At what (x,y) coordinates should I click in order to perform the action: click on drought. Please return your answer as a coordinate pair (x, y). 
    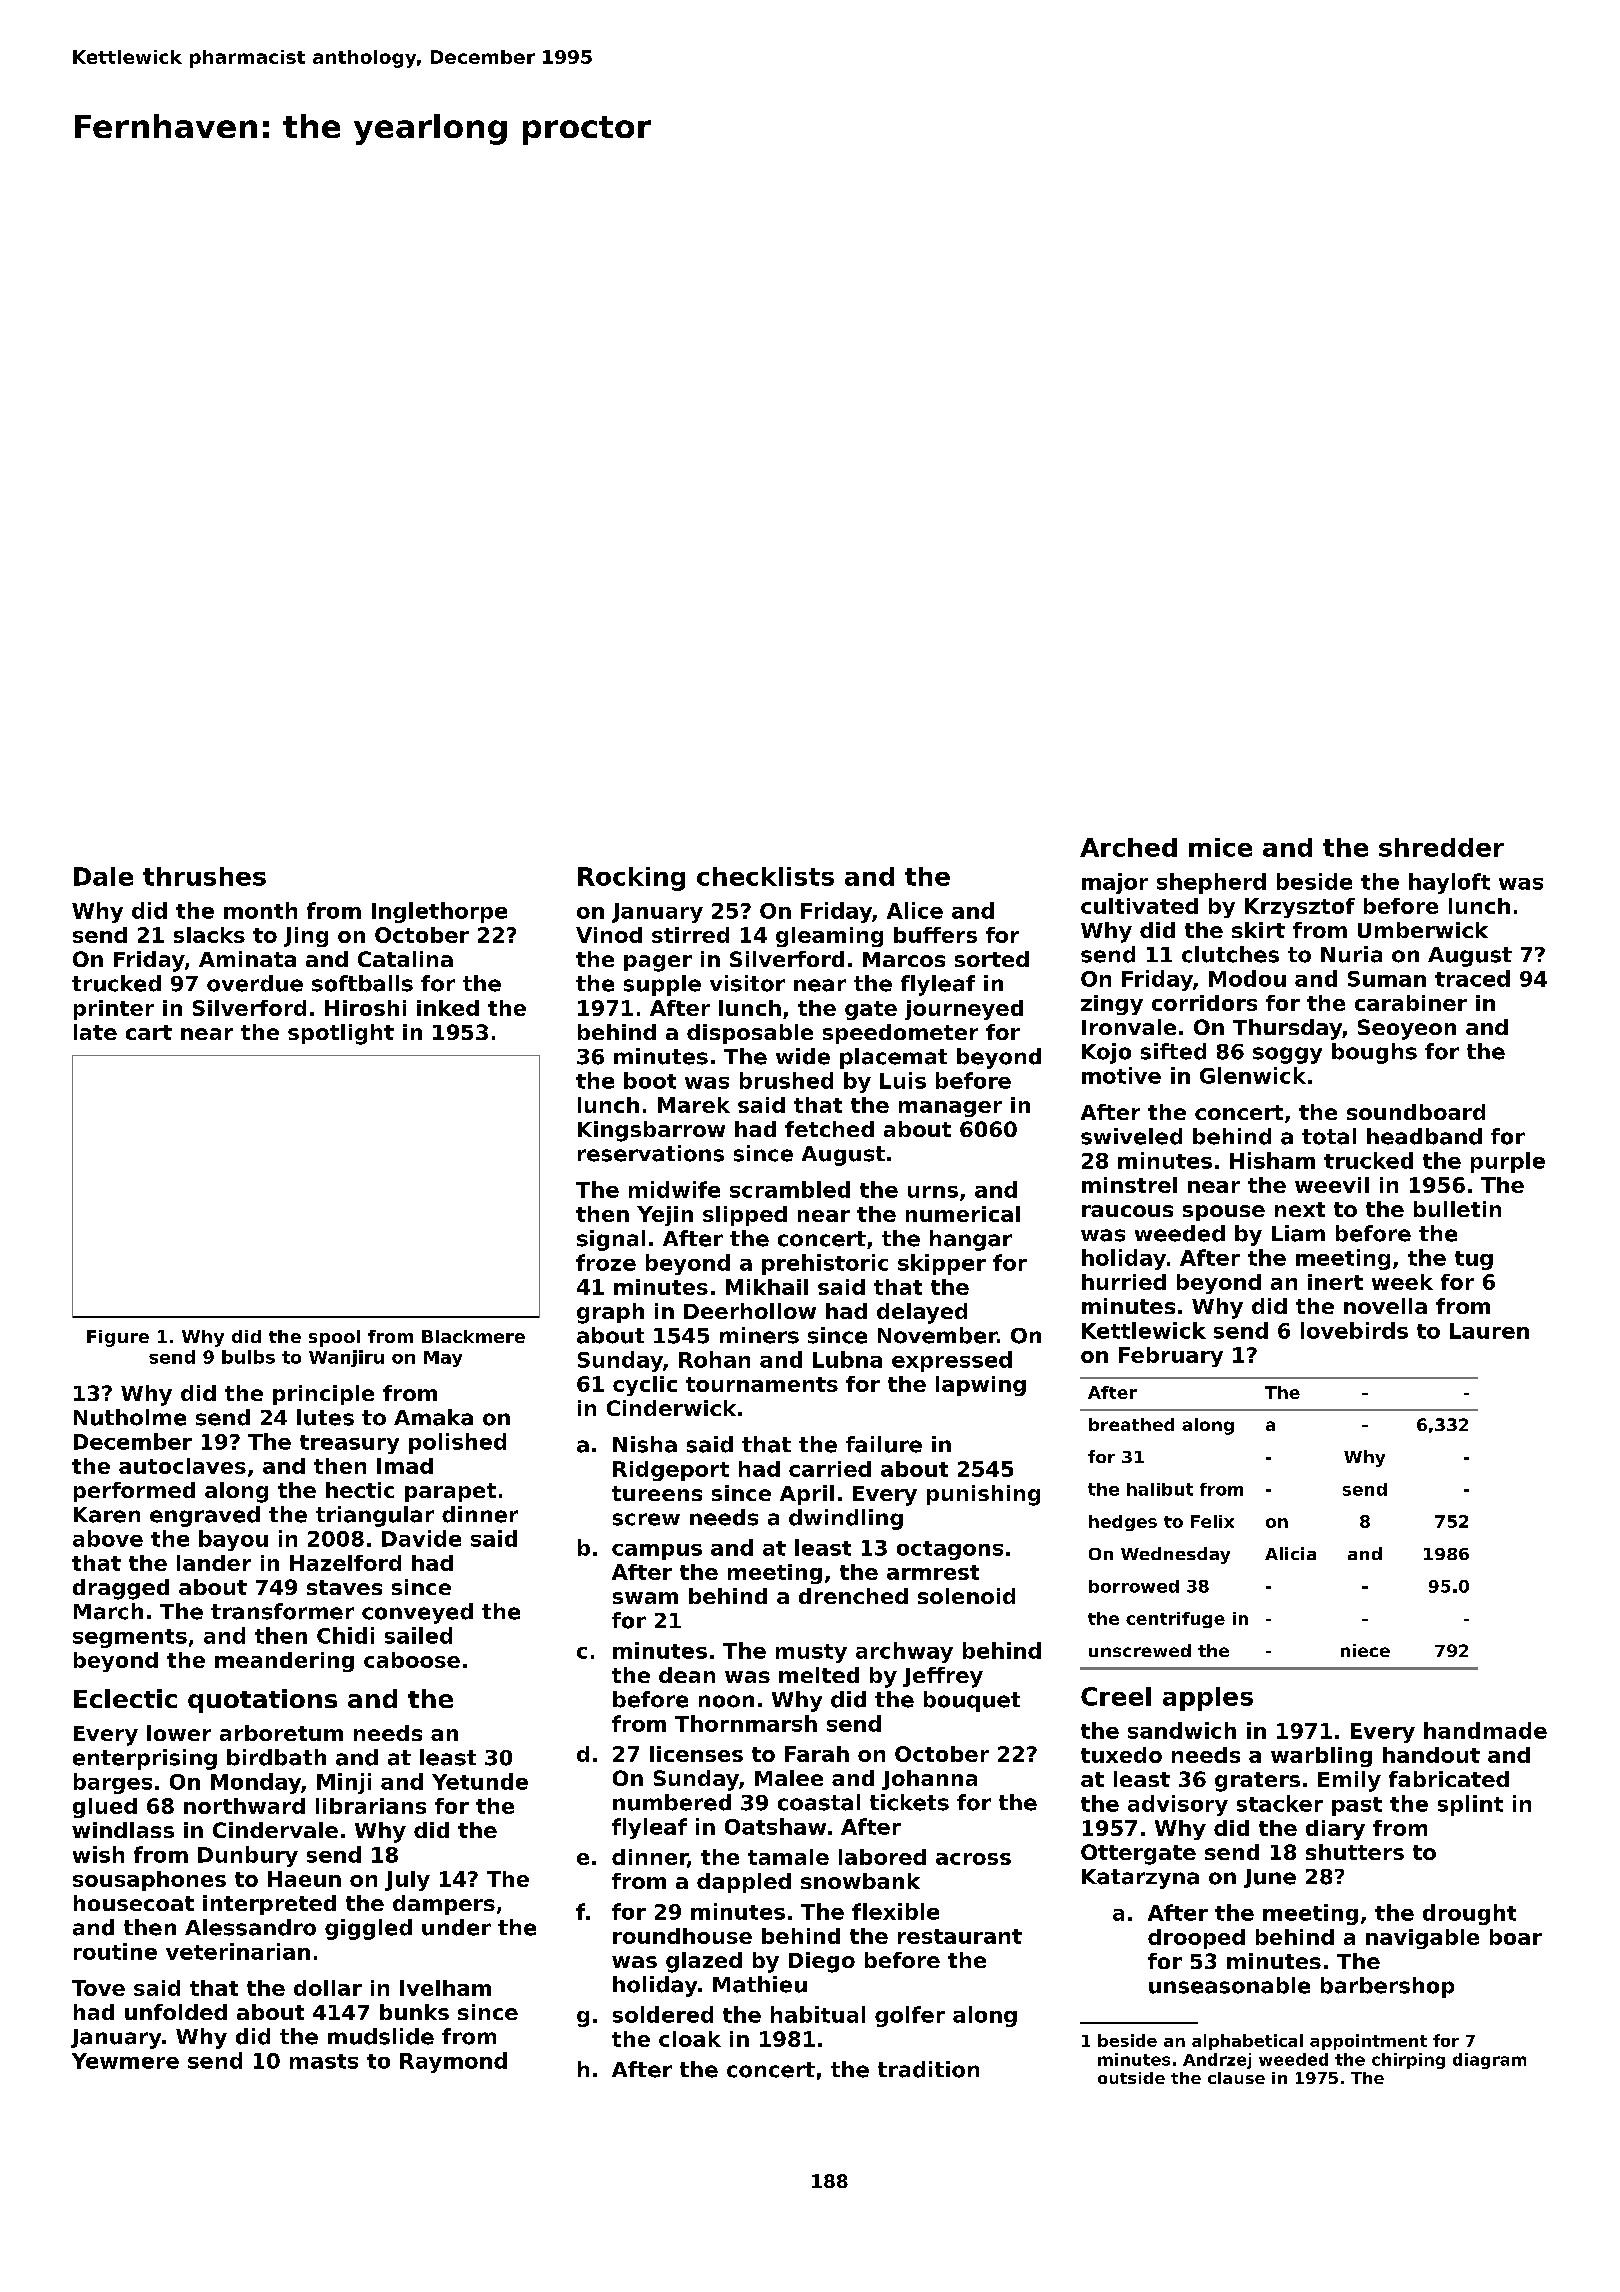
    Looking at the image, I should click on (1469, 1914).
